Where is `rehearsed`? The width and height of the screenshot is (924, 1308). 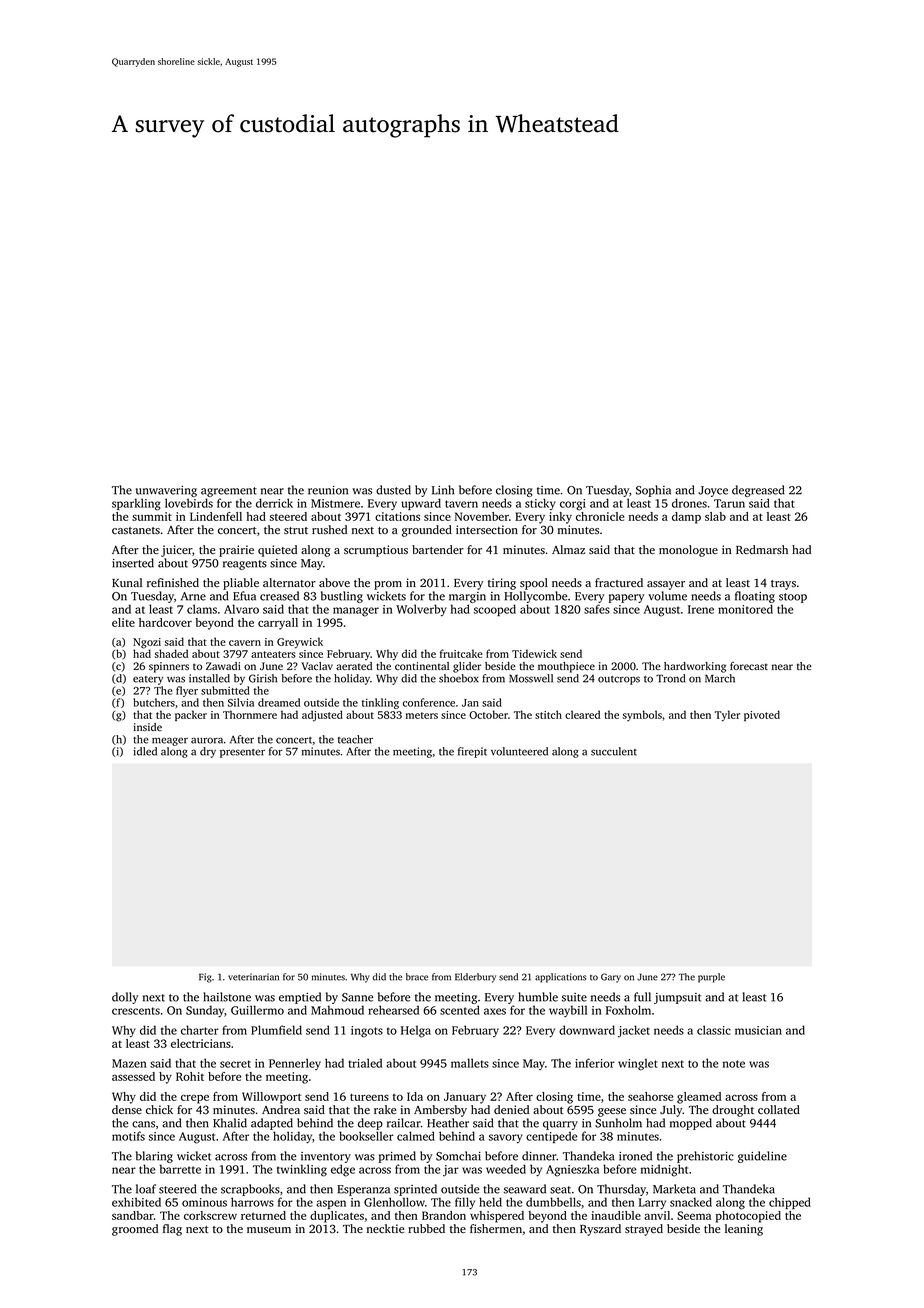 rehearsed is located at coordinates (393, 1010).
